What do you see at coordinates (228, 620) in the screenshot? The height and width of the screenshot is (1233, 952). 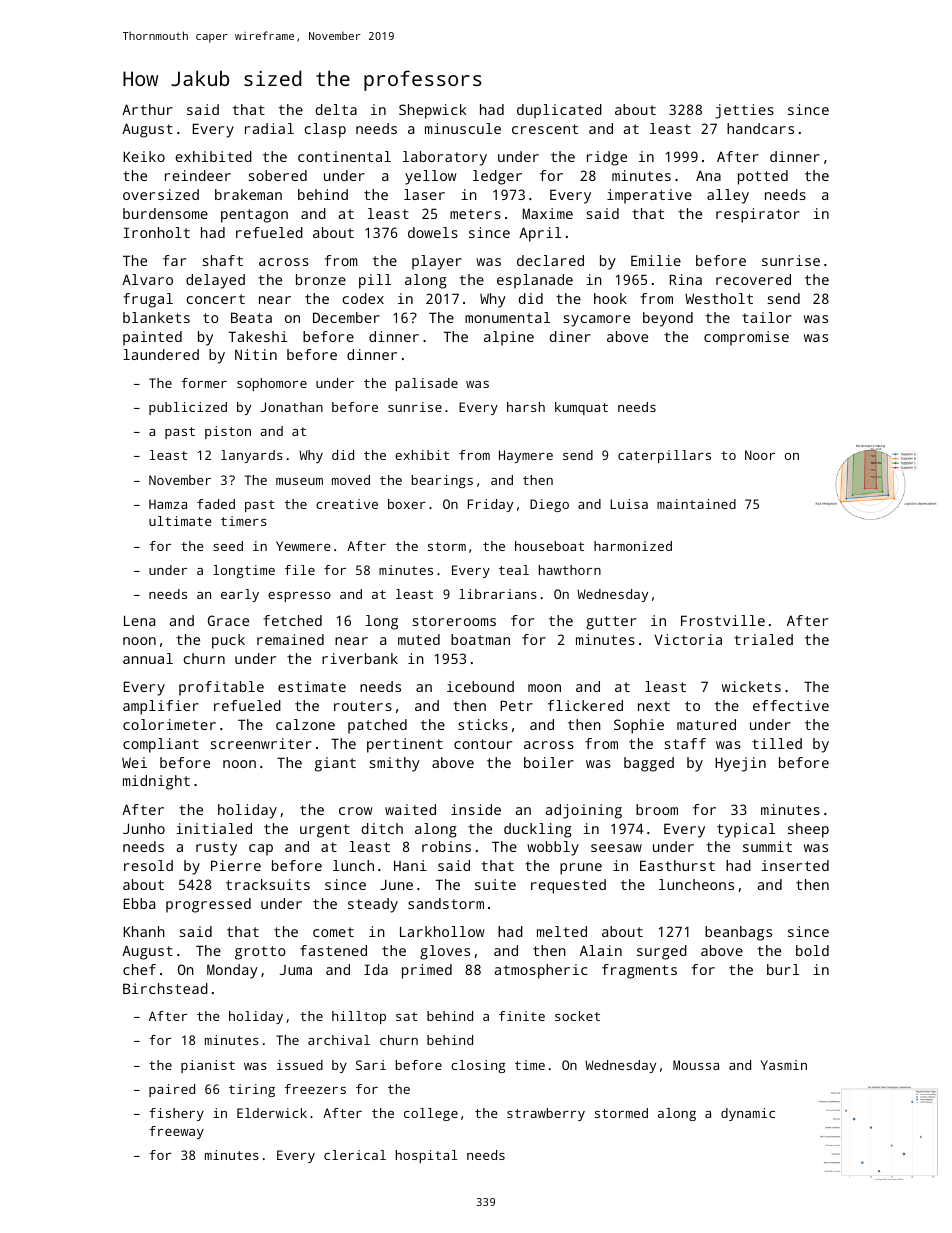 I see `Grace` at bounding box center [228, 620].
